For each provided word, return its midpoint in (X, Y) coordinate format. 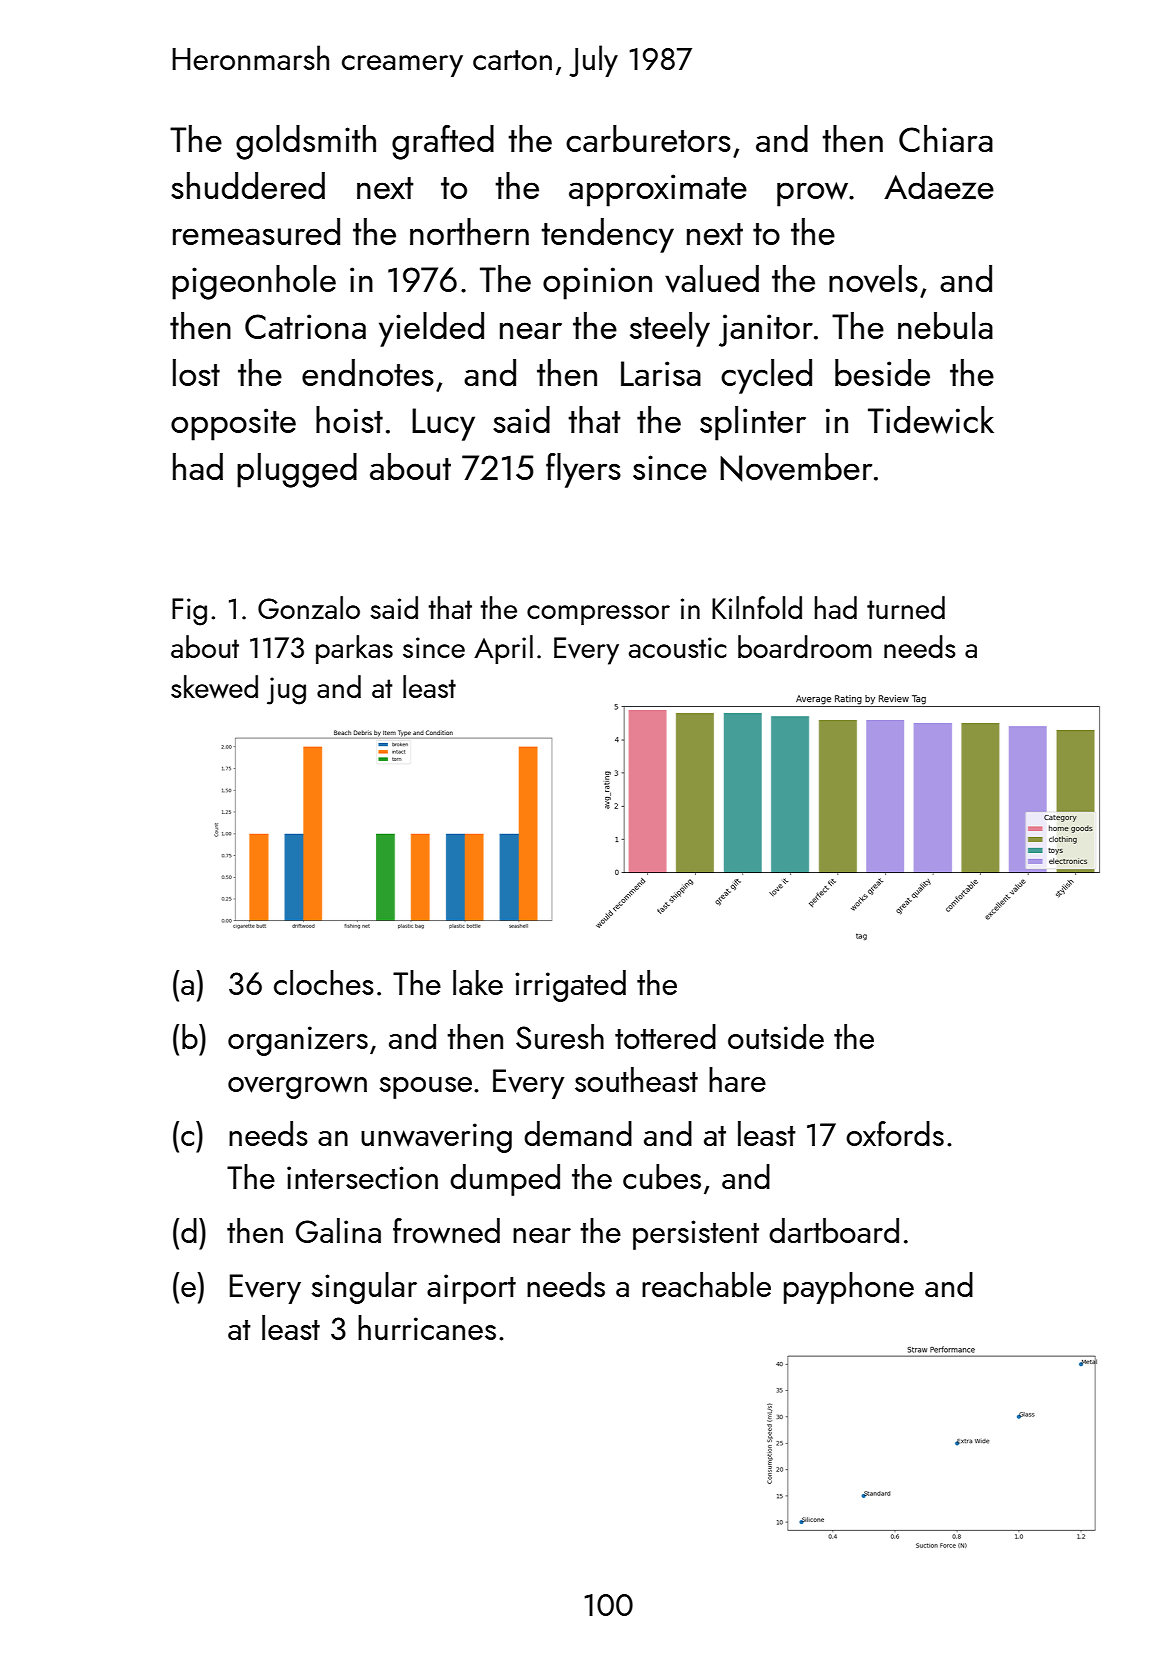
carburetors (648, 138)
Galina (338, 1230)
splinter (753, 423)
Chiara (946, 138)
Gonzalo (309, 607)
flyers (583, 470)
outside (776, 1036)
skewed (214, 686)
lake (478, 982)
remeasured (256, 231)
